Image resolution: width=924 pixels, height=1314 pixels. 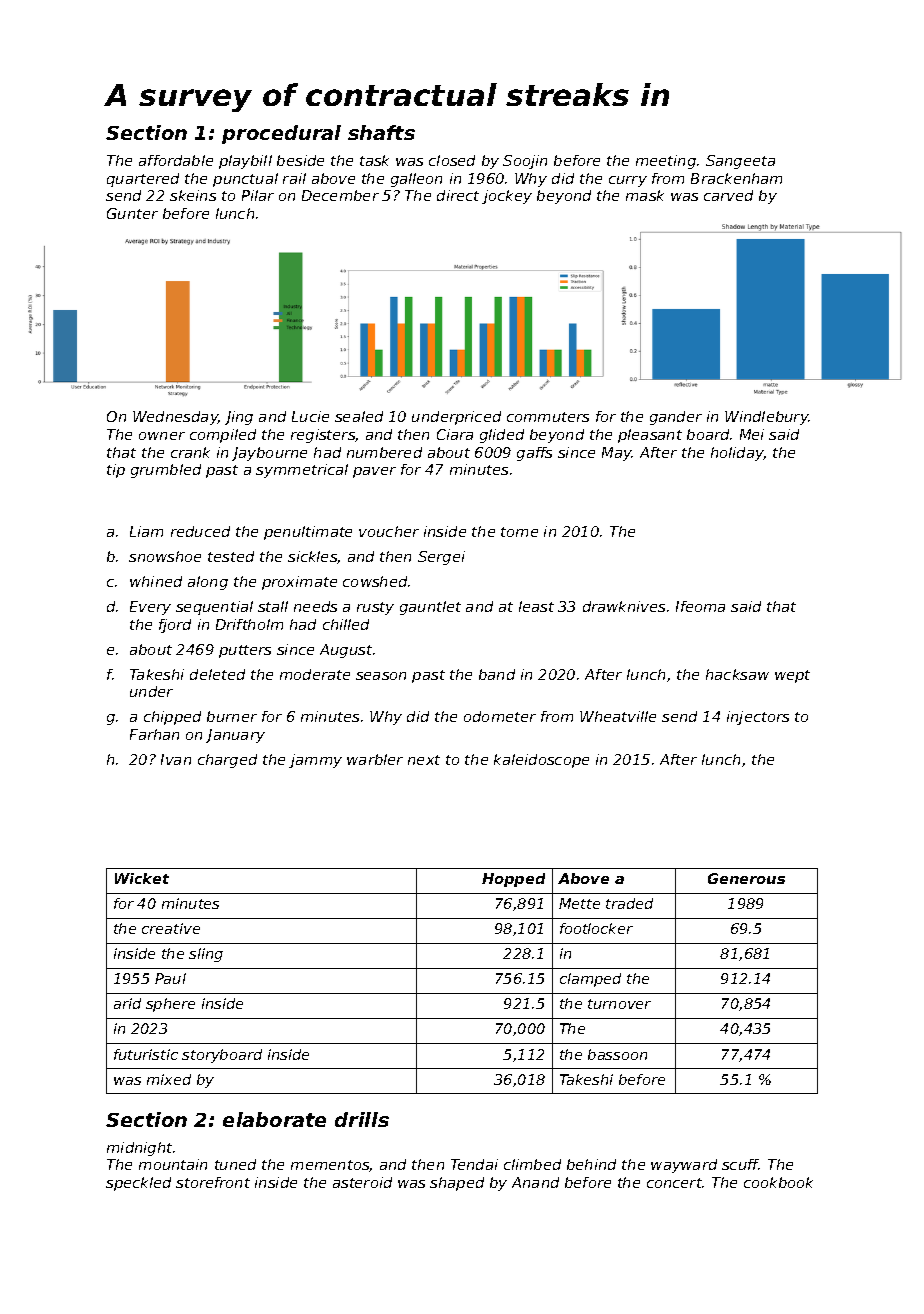 What do you see at coordinates (315, 674) in the image?
I see `moderate` at bounding box center [315, 674].
